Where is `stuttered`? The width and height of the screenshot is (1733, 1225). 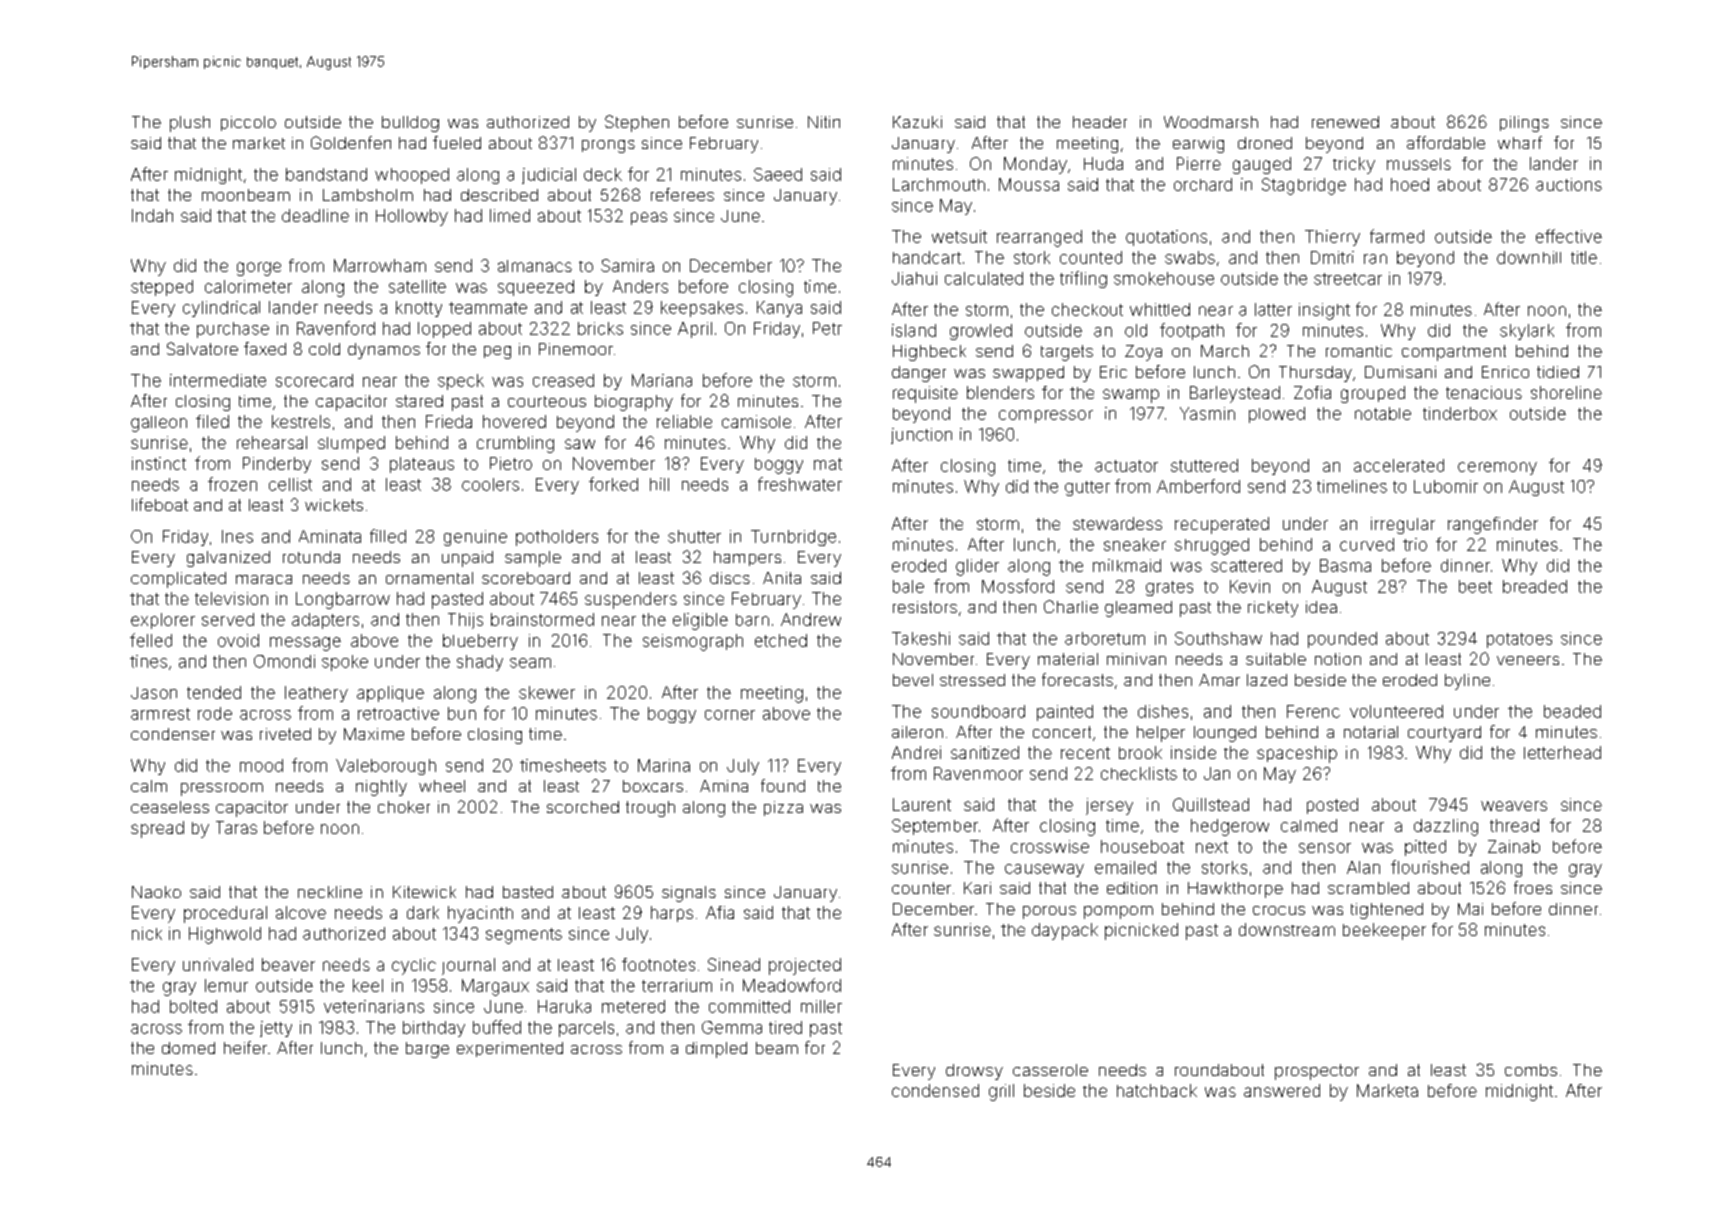
stuttered is located at coordinates (1204, 465).
